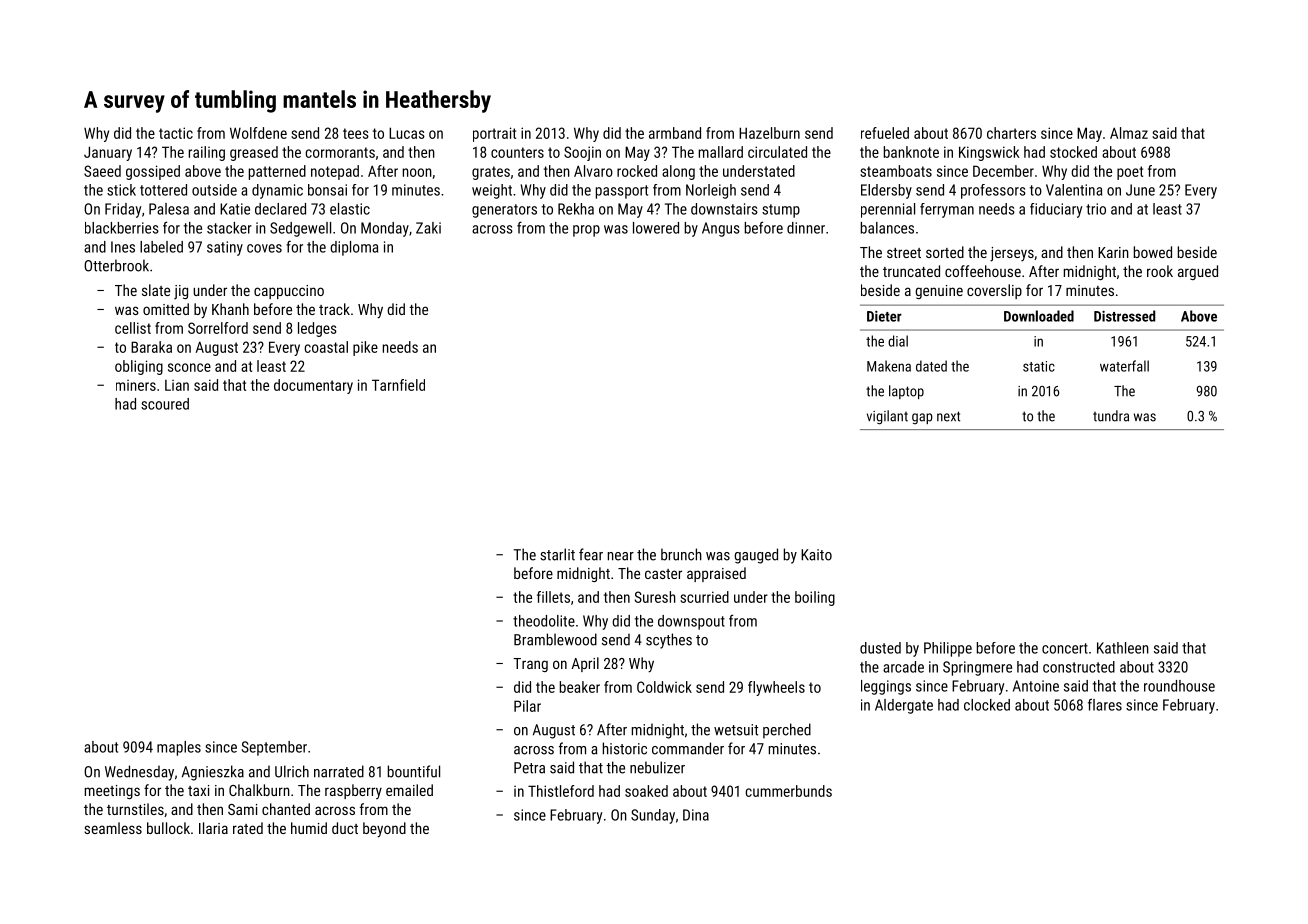 The height and width of the document is (924, 1308). What do you see at coordinates (1111, 416) in the document?
I see `tundra` at bounding box center [1111, 416].
